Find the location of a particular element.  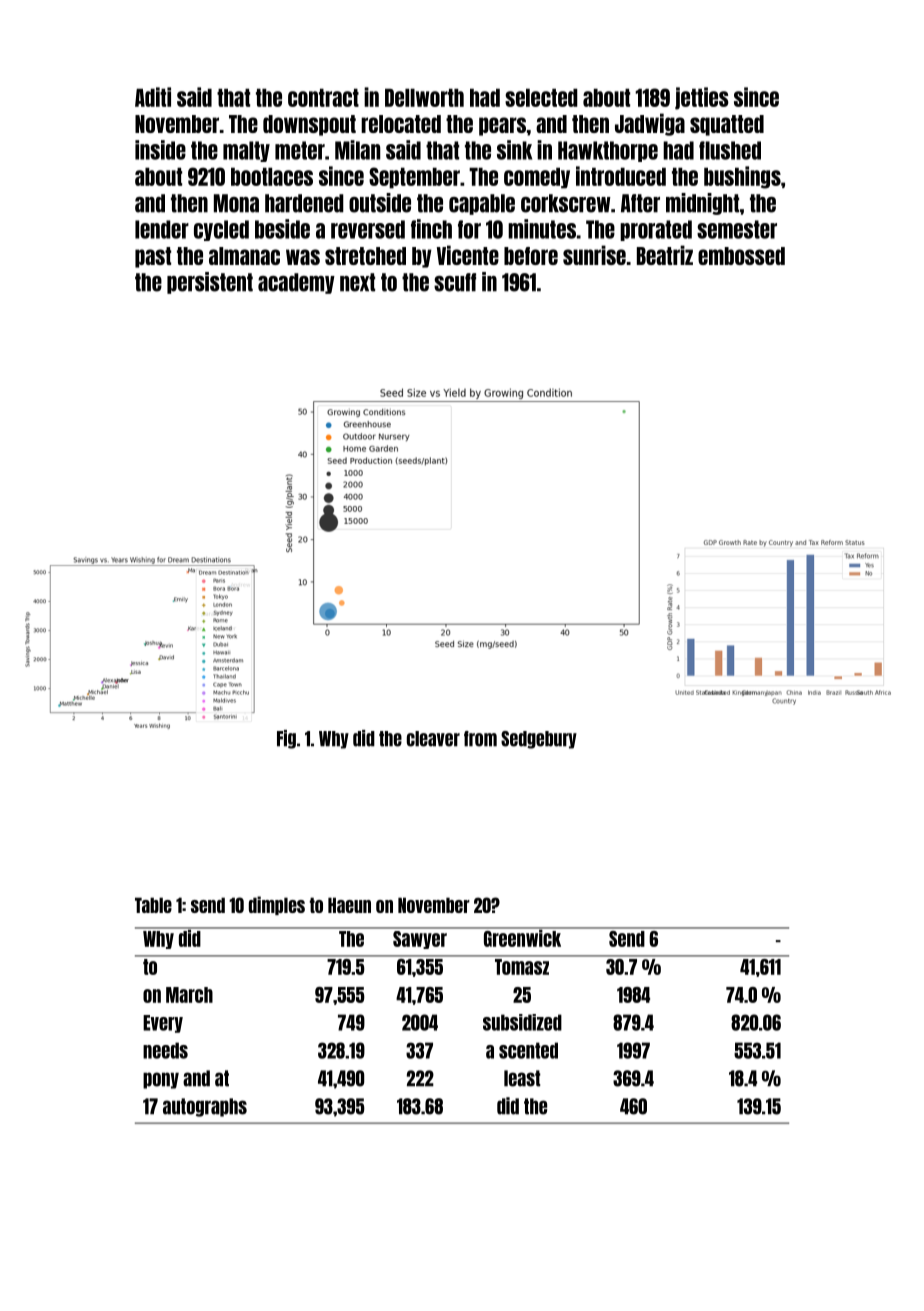

Table is located at coordinates (153, 905).
